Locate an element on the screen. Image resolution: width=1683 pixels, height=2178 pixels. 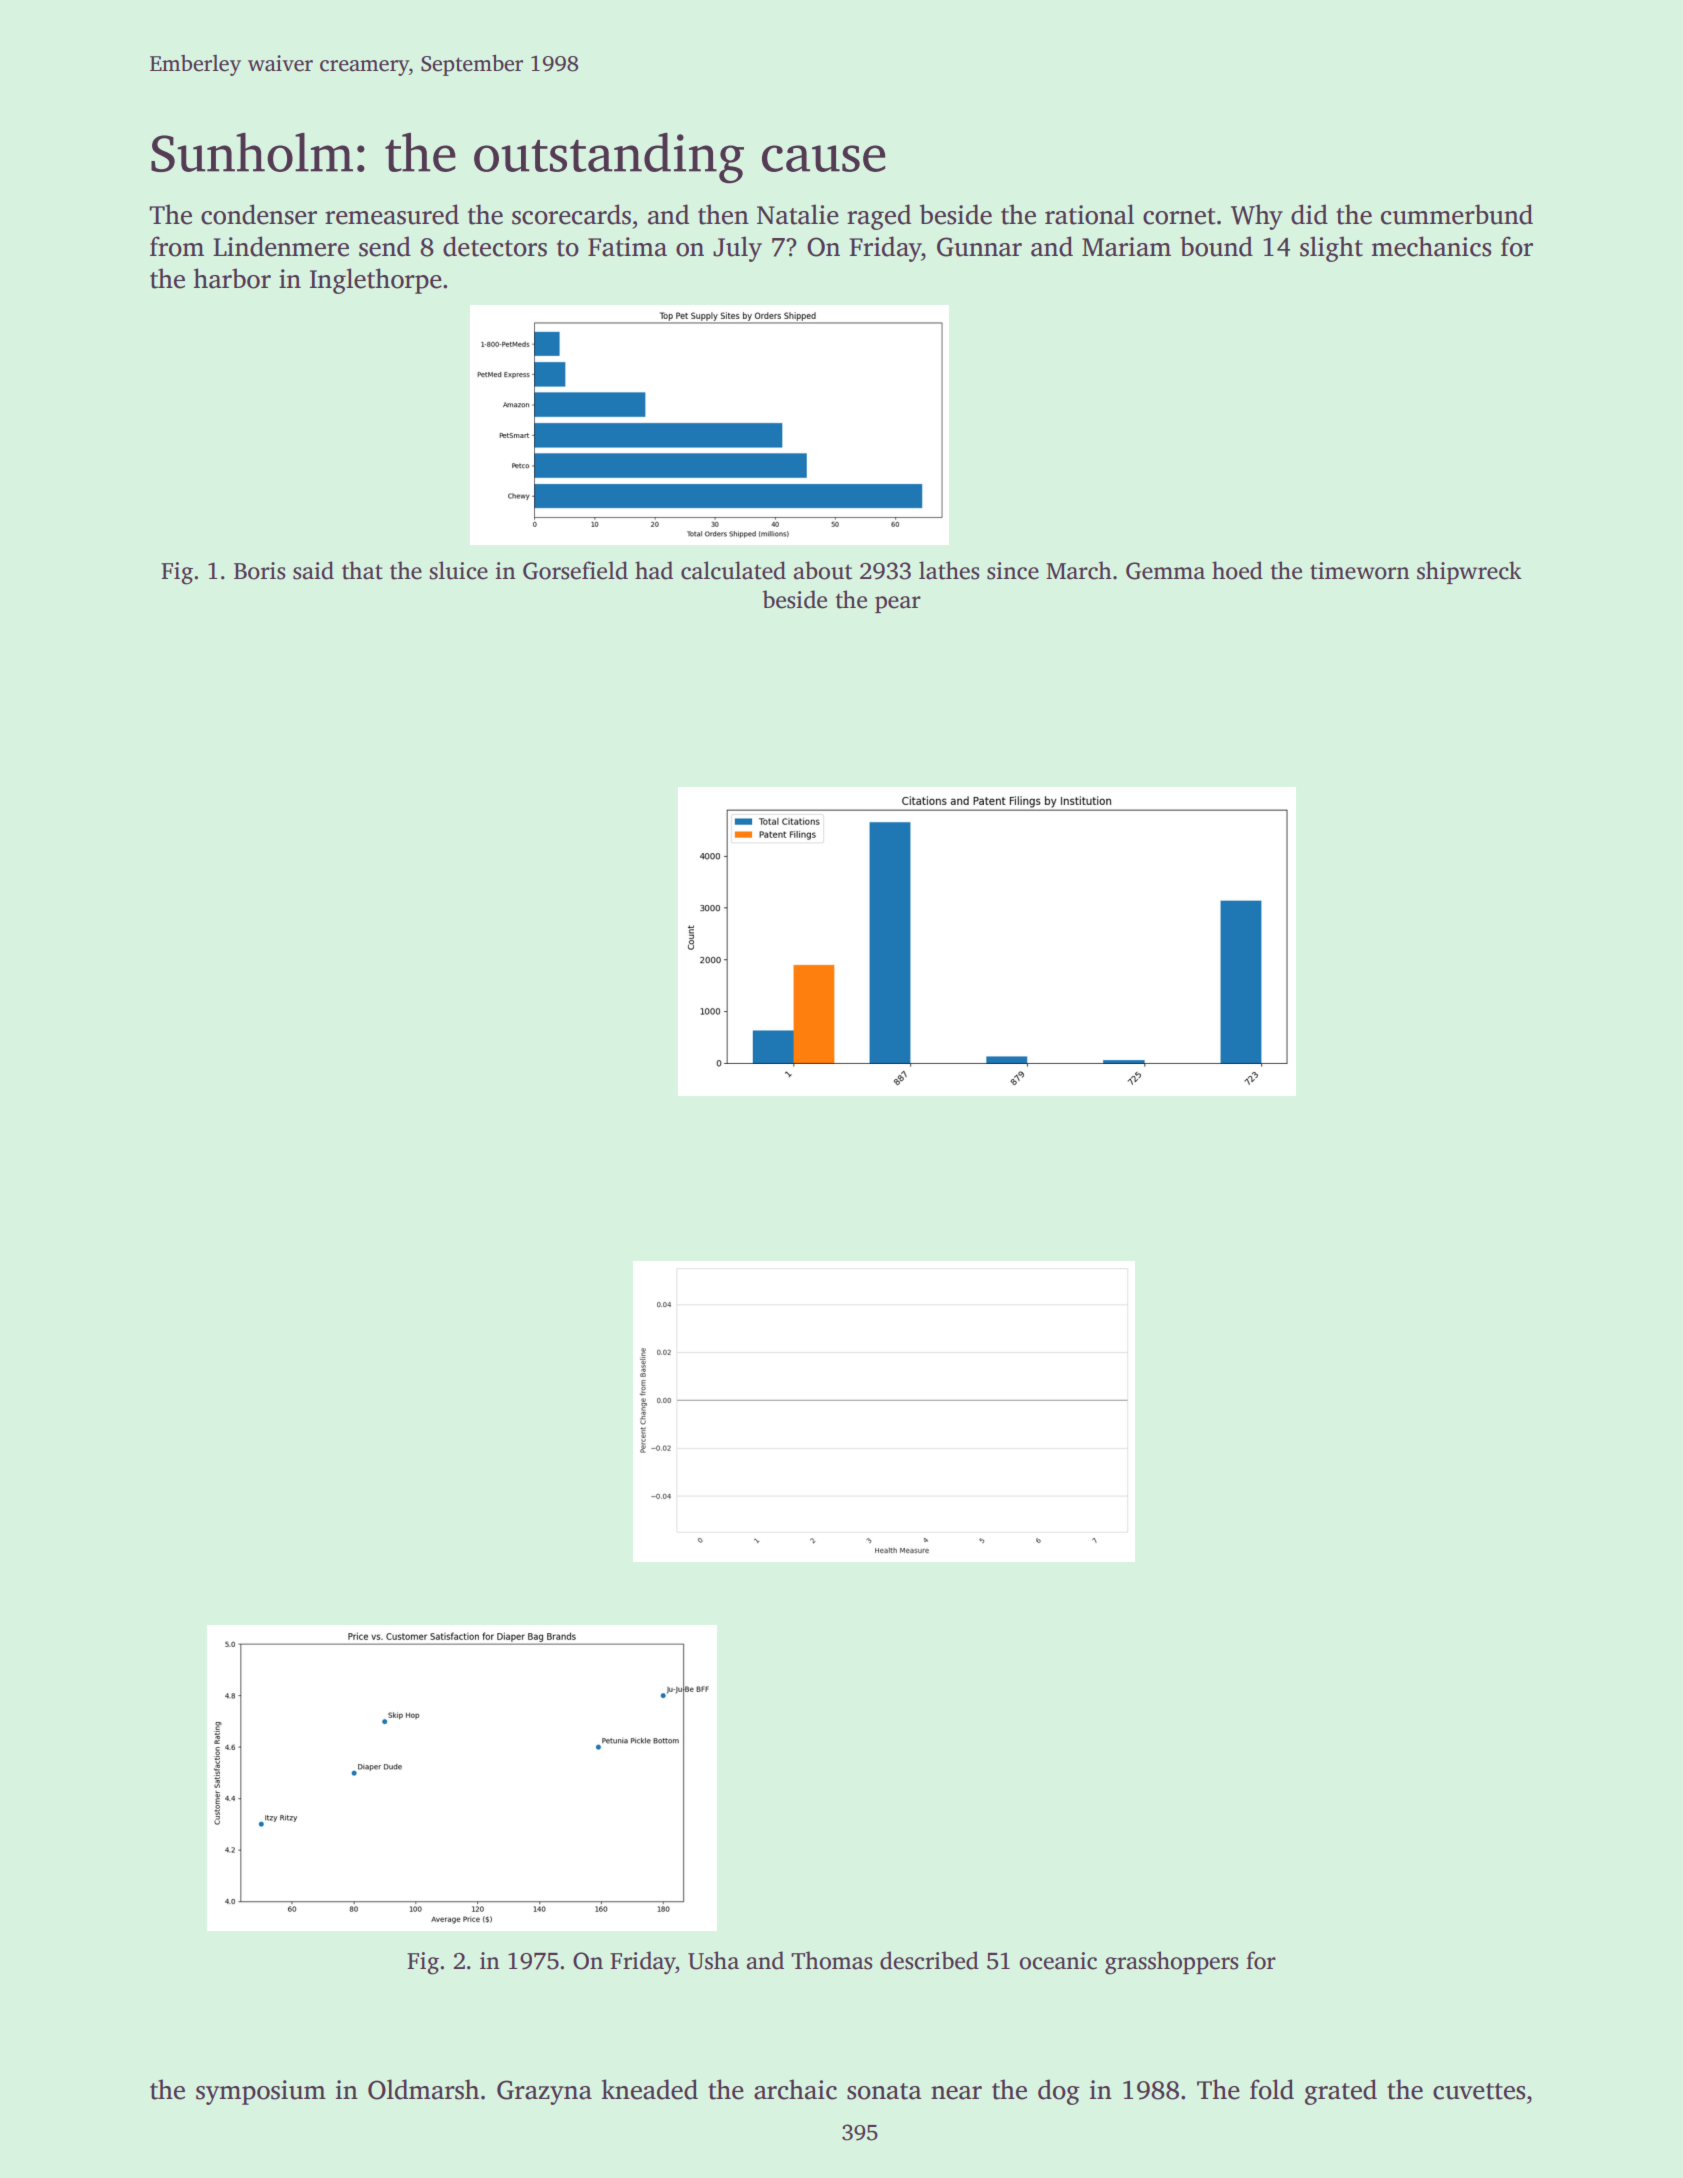
lathes is located at coordinates (949, 570).
